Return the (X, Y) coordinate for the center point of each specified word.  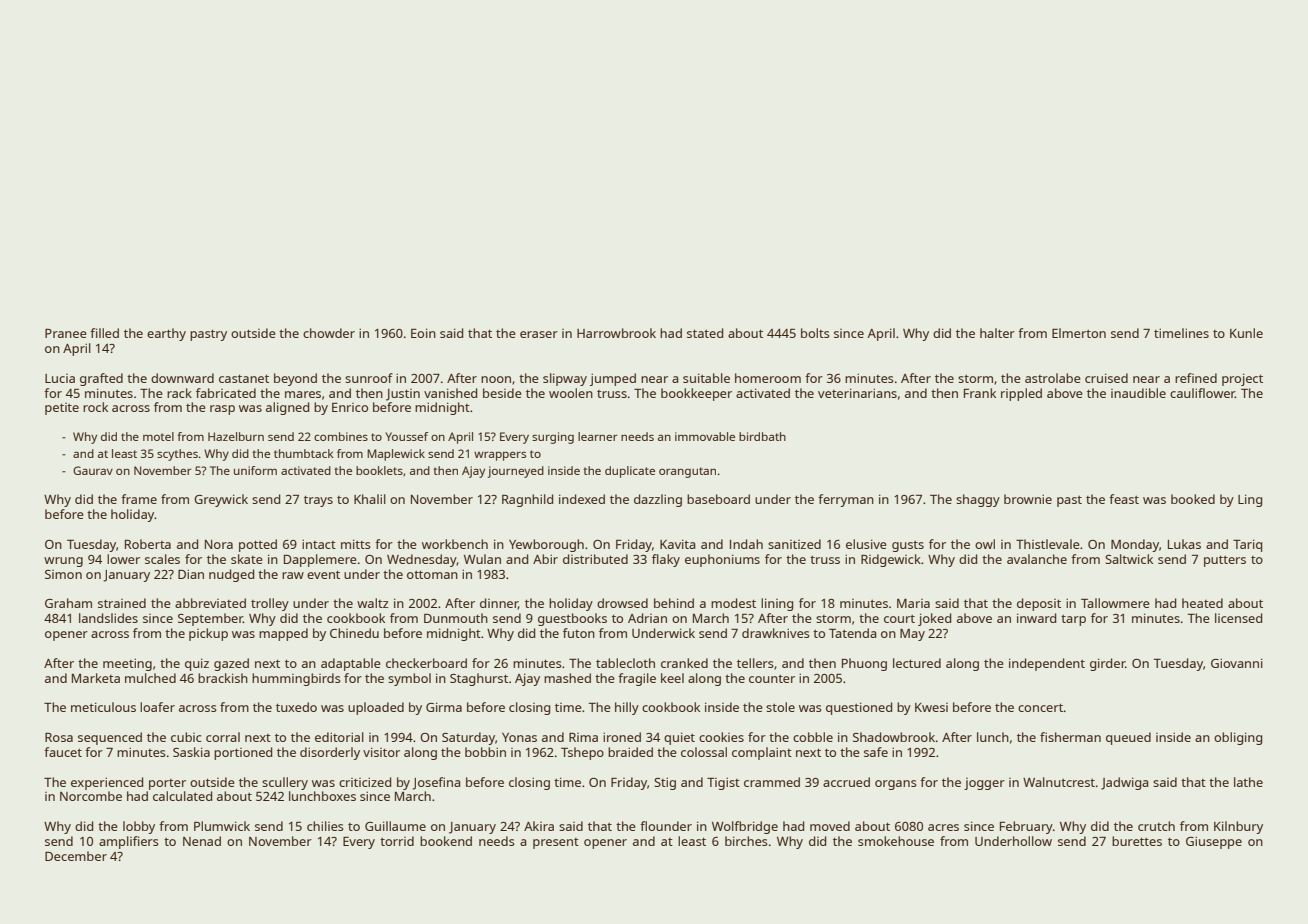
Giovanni (1237, 663)
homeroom (768, 378)
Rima (583, 737)
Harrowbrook (616, 333)
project (1242, 379)
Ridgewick (891, 560)
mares (303, 394)
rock (95, 407)
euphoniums (722, 560)
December (76, 856)
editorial (339, 737)
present (556, 843)
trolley (270, 604)
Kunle (1246, 333)
